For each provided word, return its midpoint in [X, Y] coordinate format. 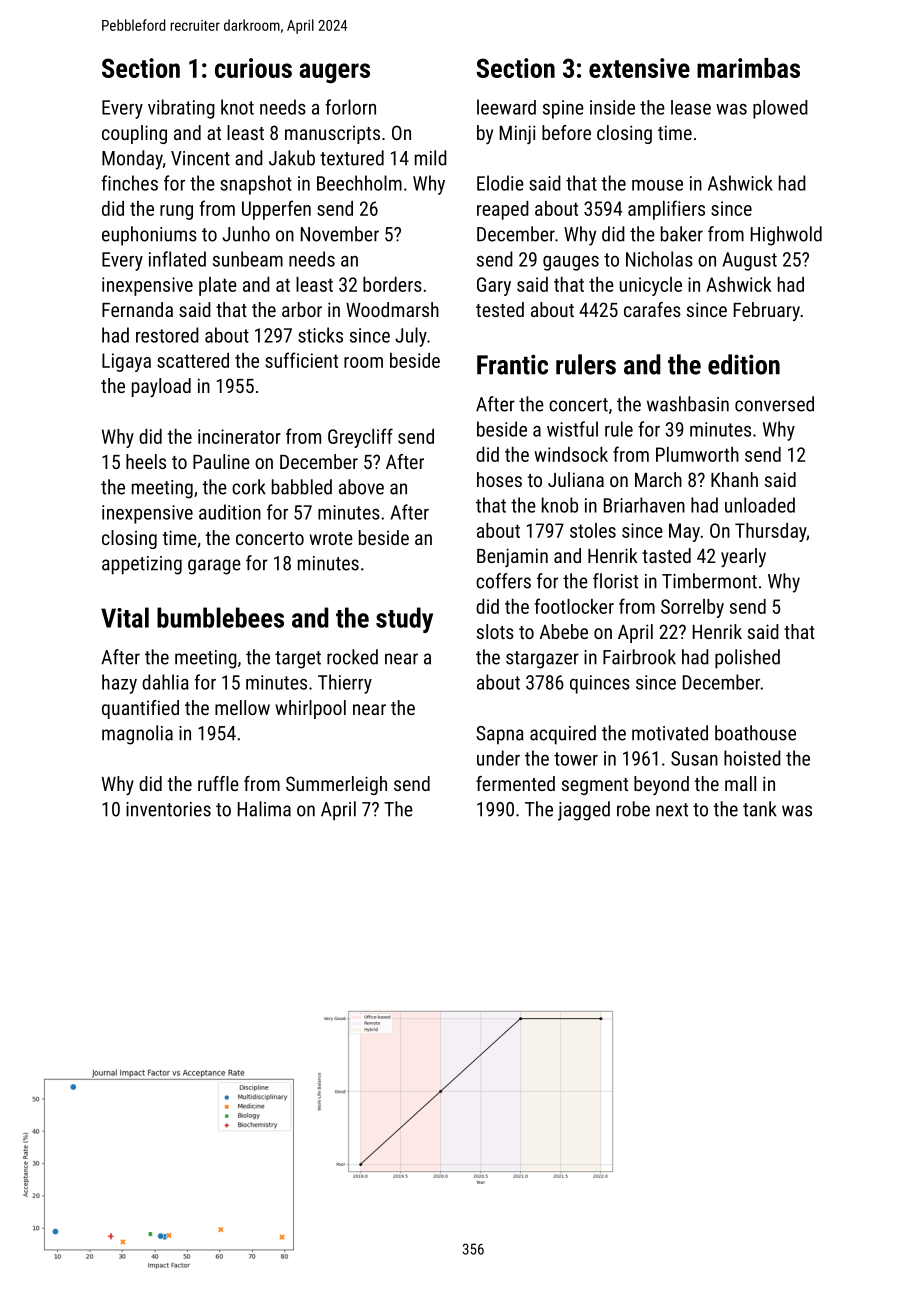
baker [682, 234]
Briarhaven [644, 505]
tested [500, 309]
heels [146, 461]
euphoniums [149, 236]
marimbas [748, 68]
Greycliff [360, 438]
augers [334, 73]
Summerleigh [336, 785]
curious [253, 68]
